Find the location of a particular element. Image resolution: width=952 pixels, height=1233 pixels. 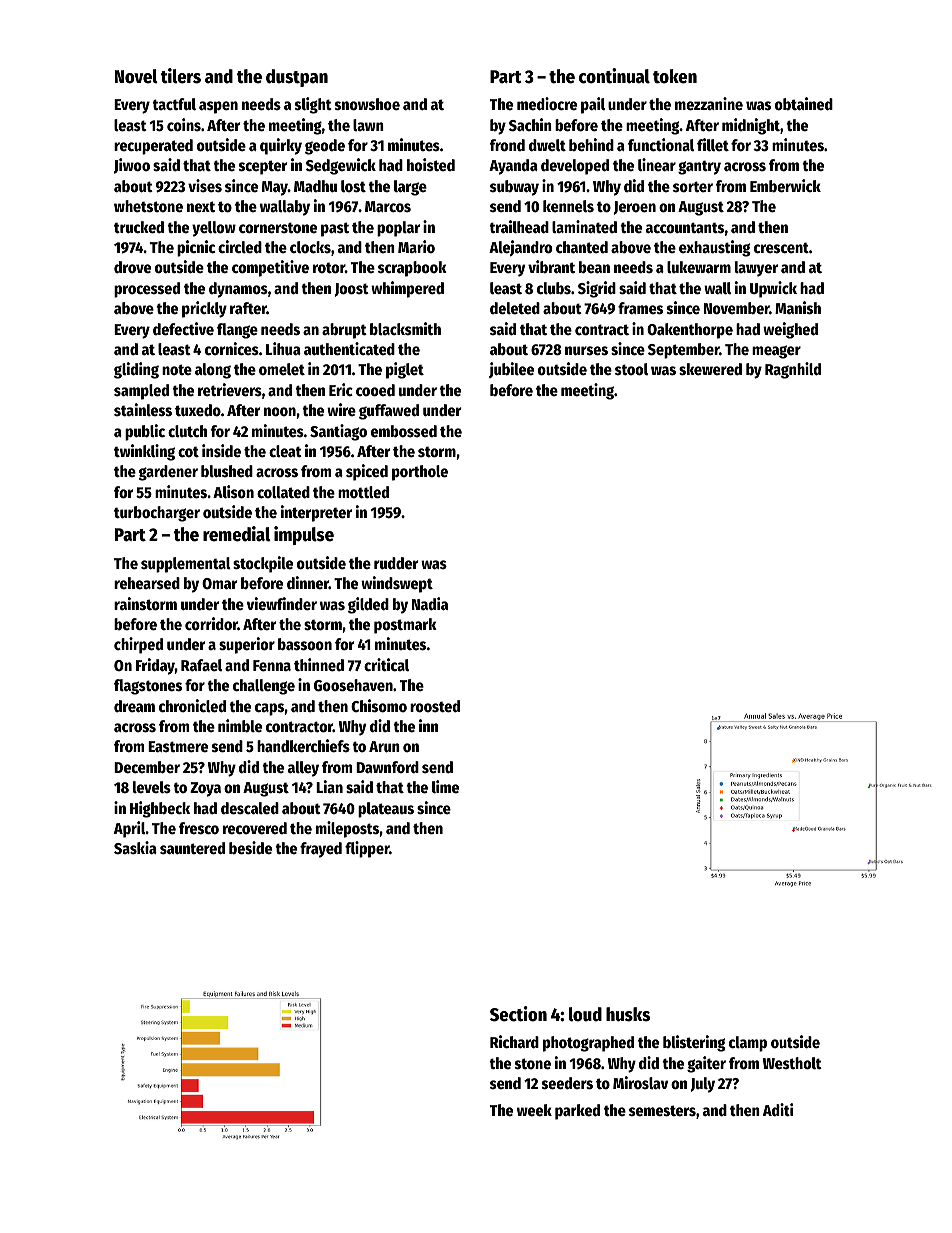

rehearsed is located at coordinates (147, 583).
